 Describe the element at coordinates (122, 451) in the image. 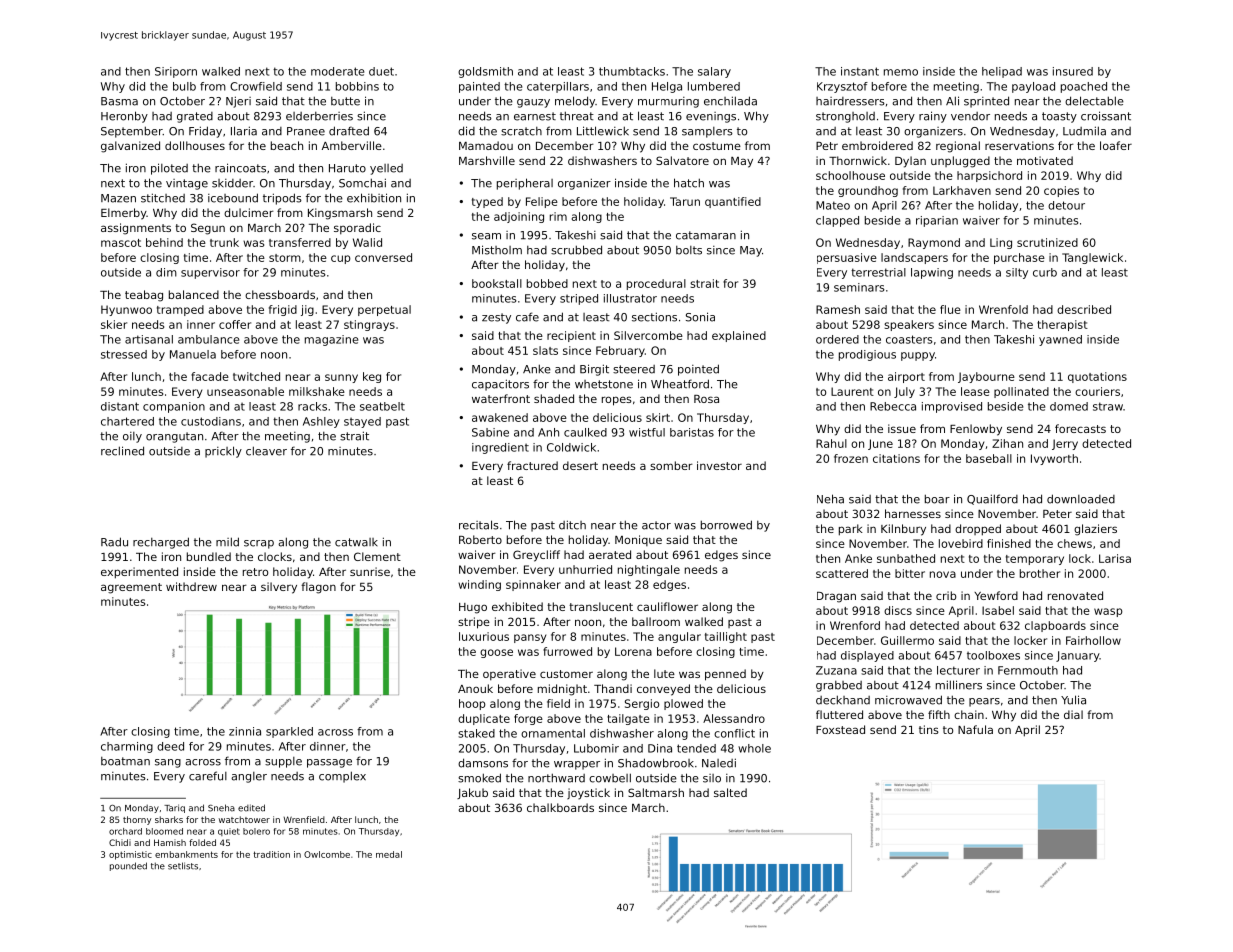

I see `reclined` at that location.
